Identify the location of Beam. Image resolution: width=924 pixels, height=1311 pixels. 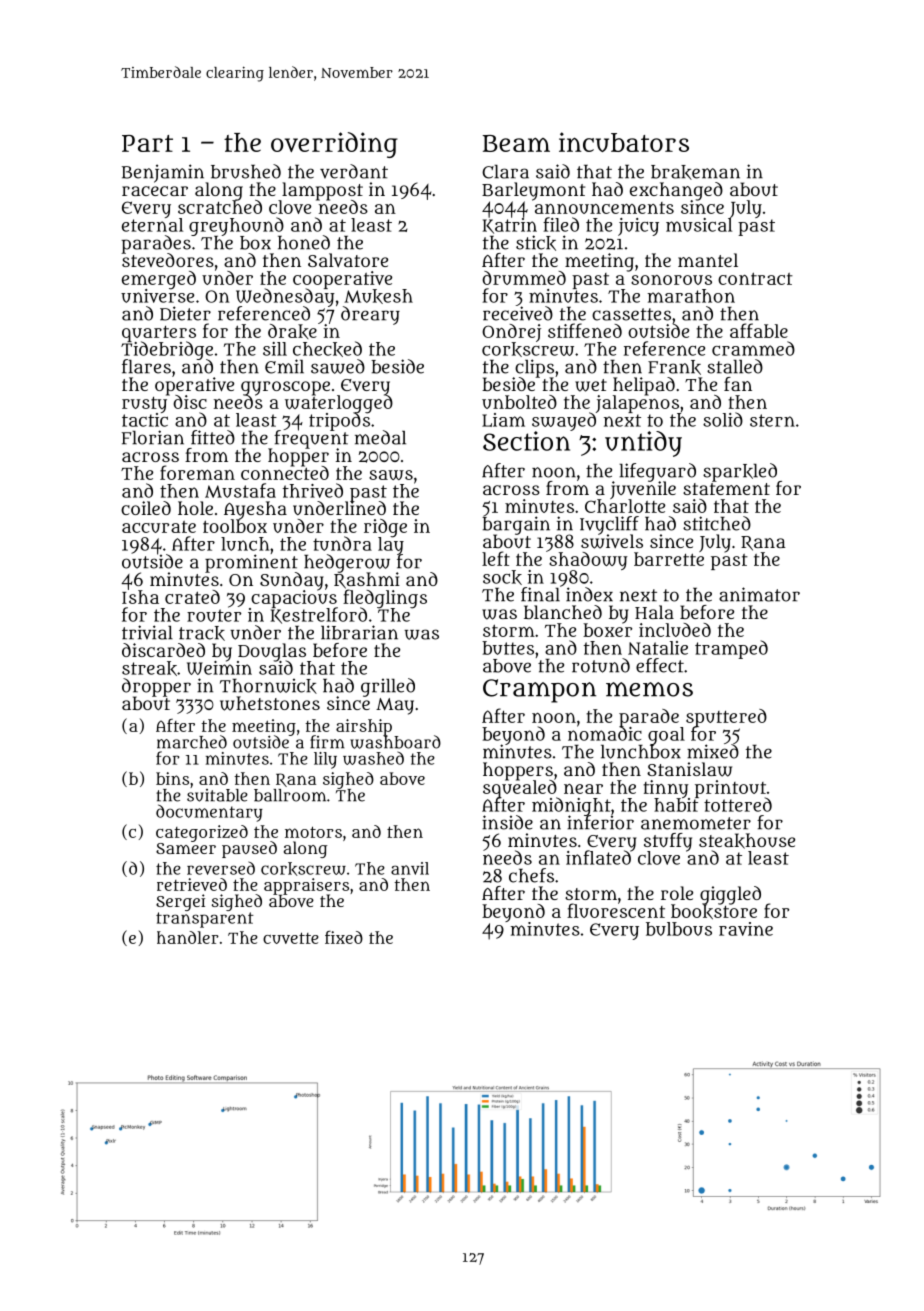
(516, 143).
